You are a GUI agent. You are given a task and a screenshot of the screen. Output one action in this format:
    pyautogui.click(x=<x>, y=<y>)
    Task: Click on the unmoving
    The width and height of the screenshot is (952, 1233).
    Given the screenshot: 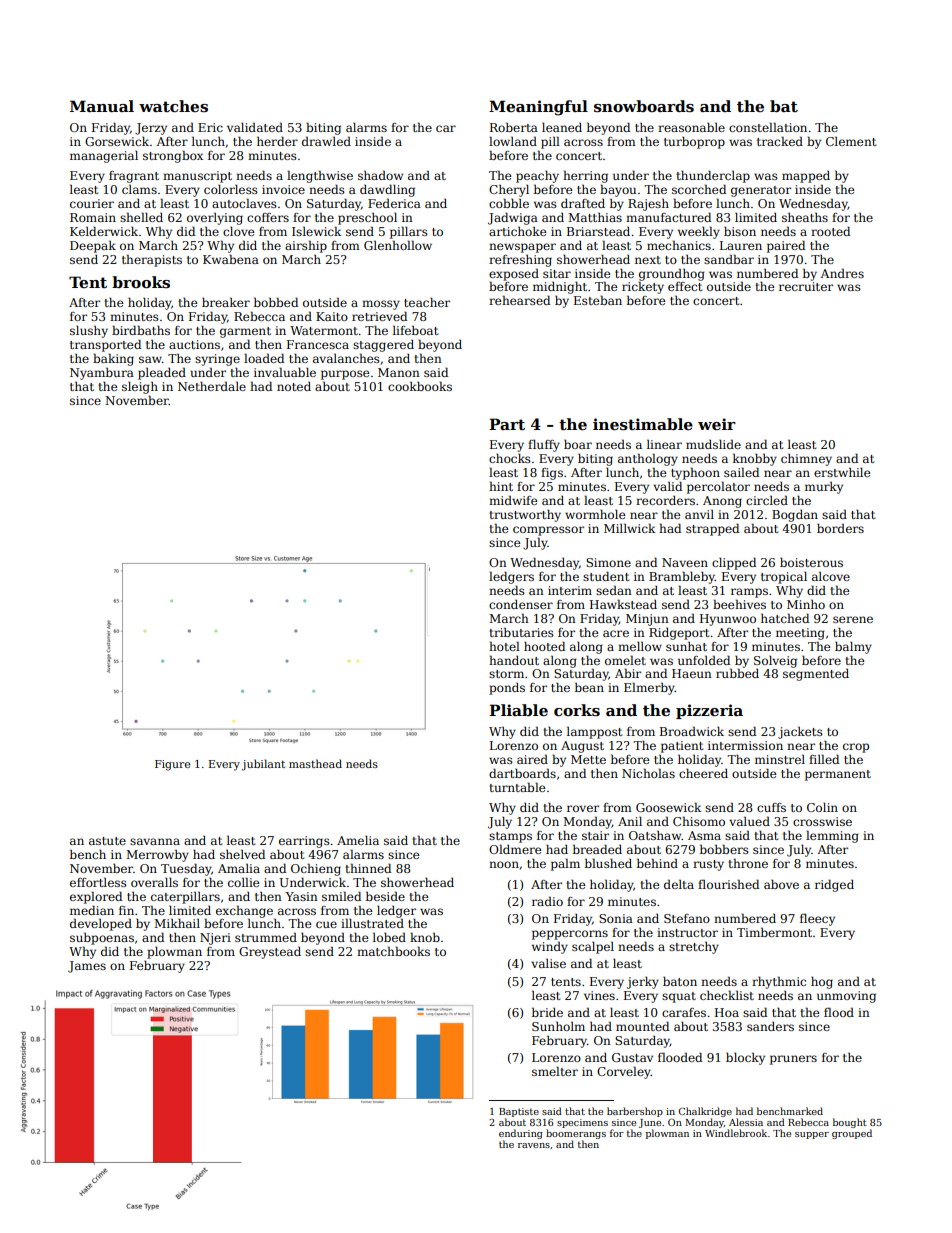 What is the action you would take?
    pyautogui.click(x=846, y=997)
